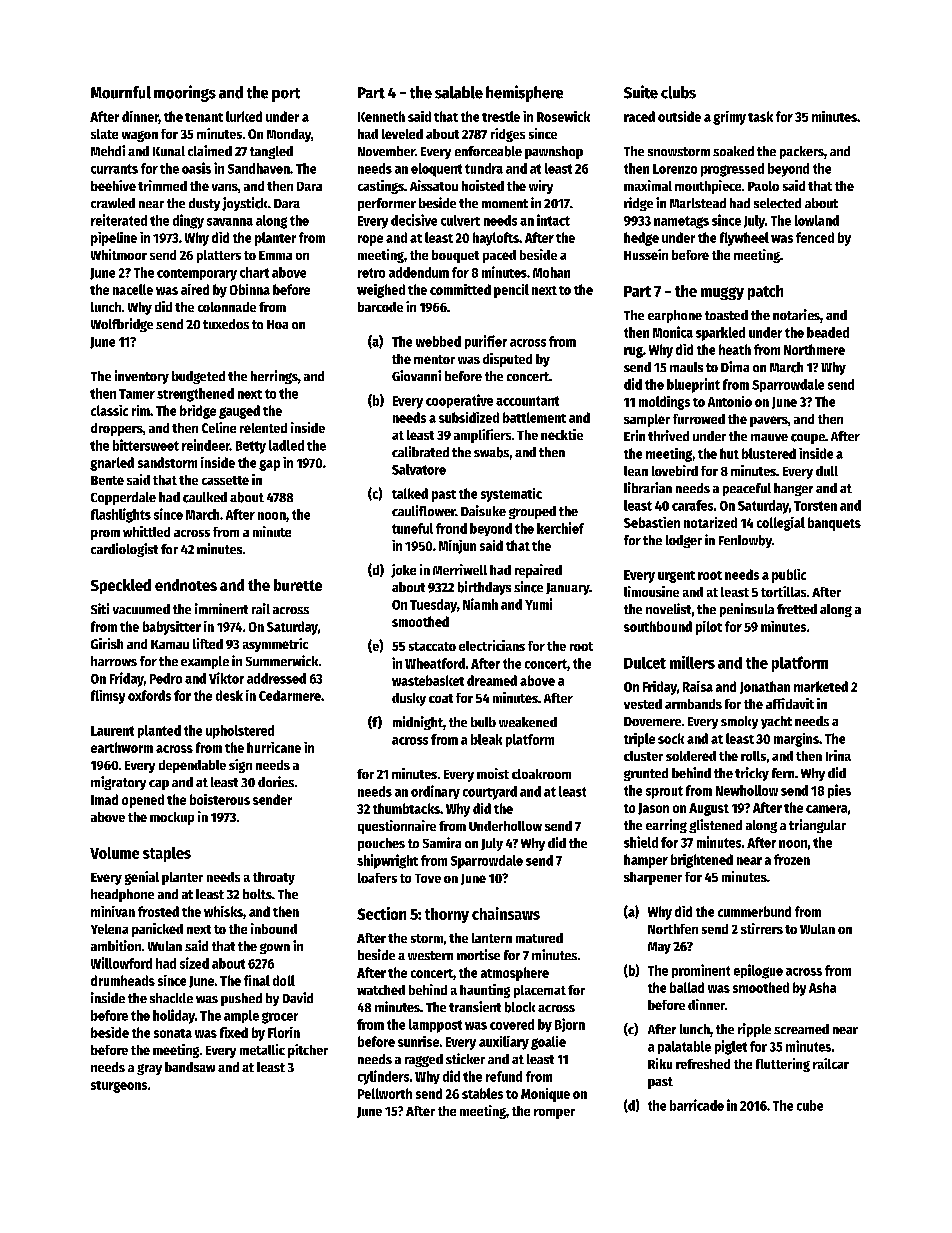 The width and height of the screenshot is (952, 1233). Describe the element at coordinates (641, 842) in the screenshot. I see `shield` at that location.
